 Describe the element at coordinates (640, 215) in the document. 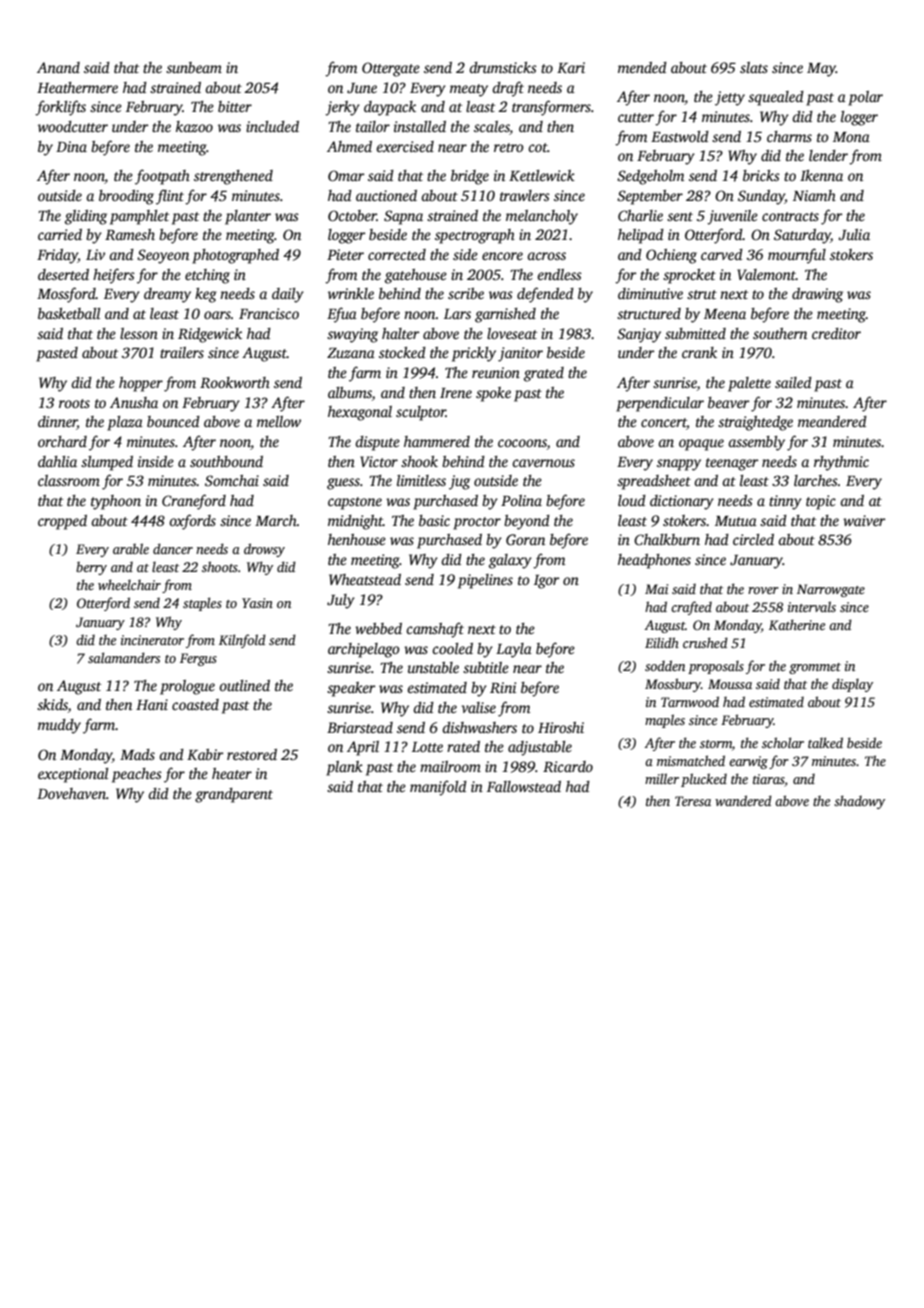

I see `Charlie` at that location.
